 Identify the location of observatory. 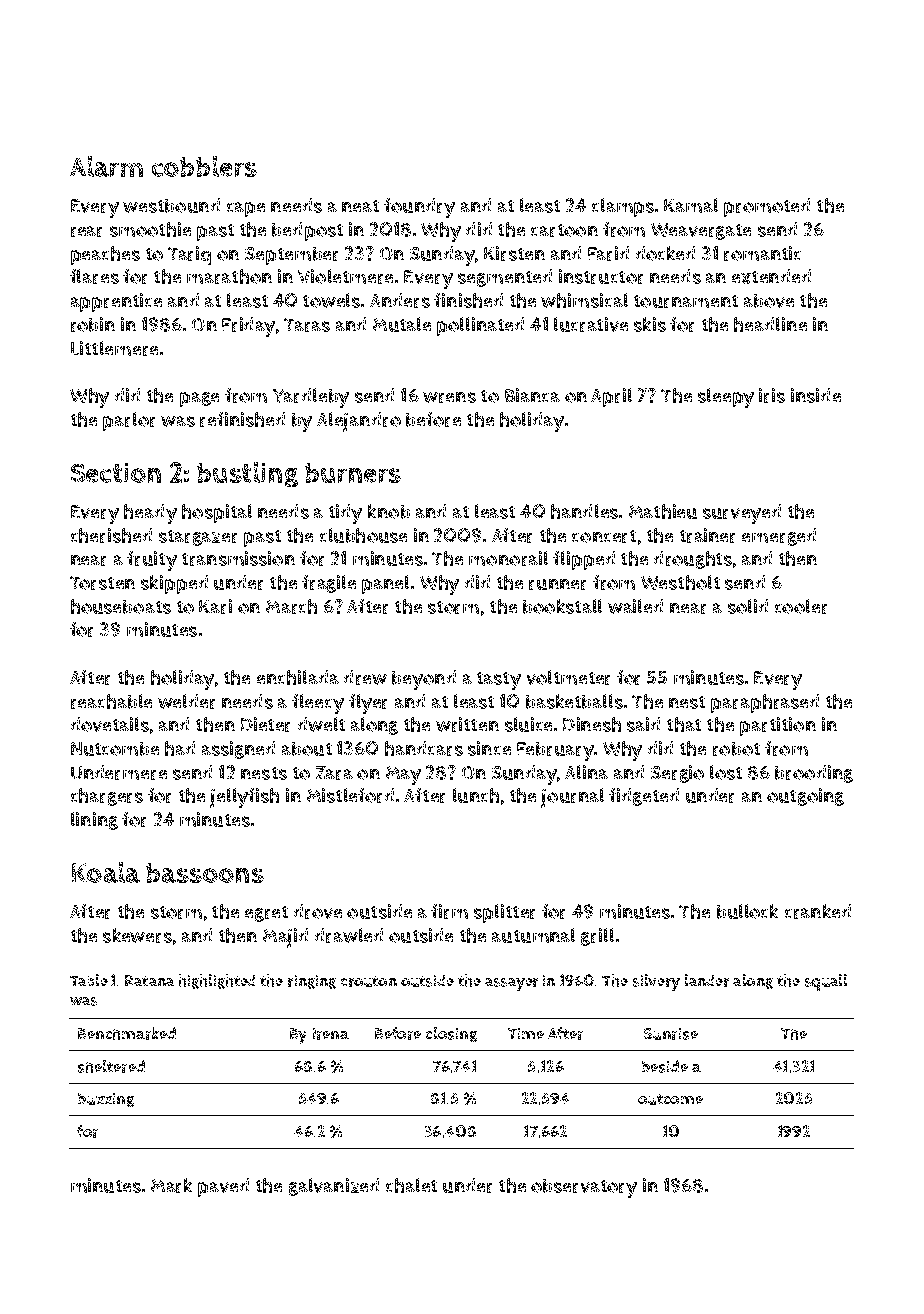
(584, 1188).
